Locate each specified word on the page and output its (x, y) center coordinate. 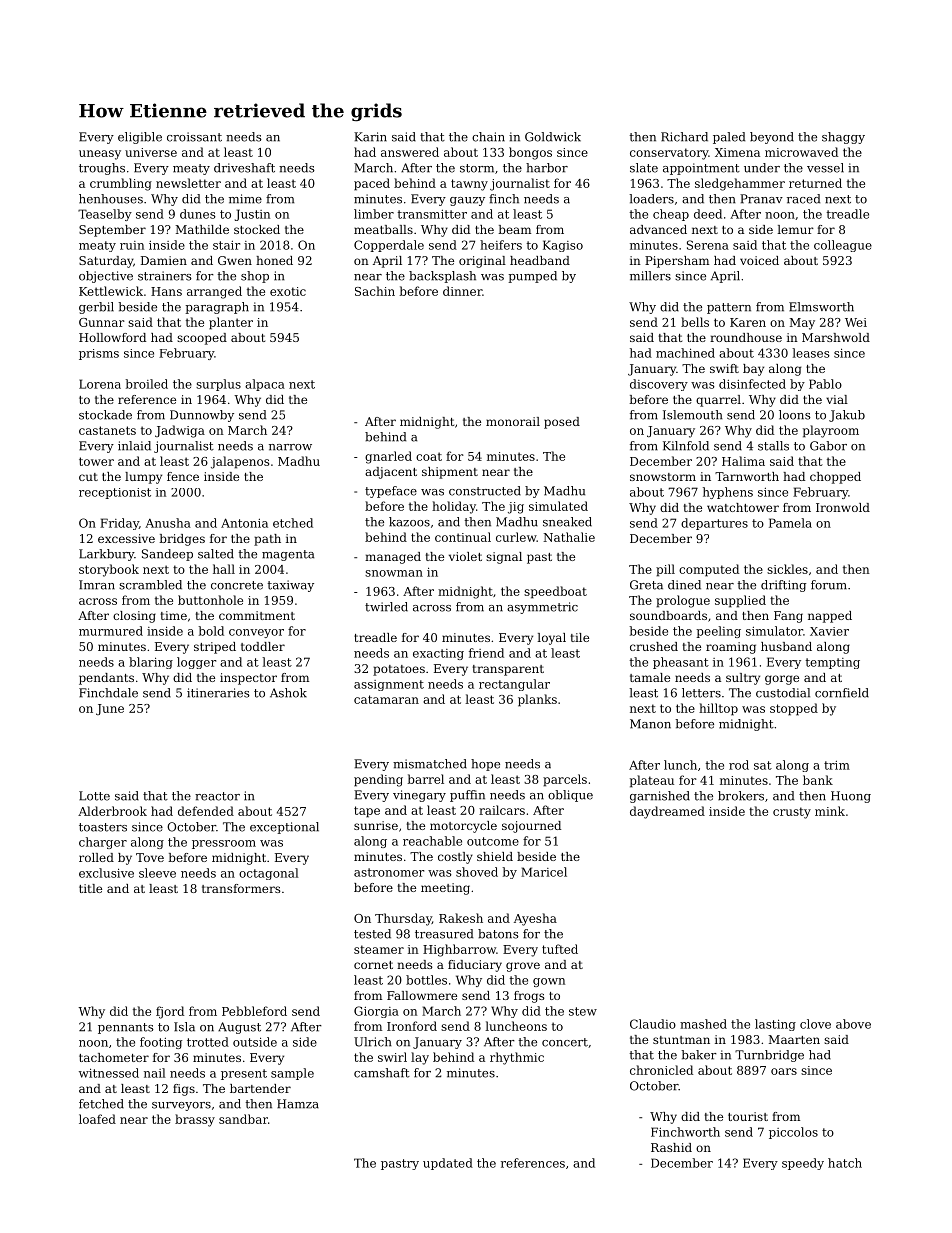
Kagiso (563, 246)
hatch (845, 1163)
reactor (217, 796)
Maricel (544, 872)
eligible (140, 138)
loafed (97, 1119)
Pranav (761, 199)
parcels (565, 780)
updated (448, 1164)
